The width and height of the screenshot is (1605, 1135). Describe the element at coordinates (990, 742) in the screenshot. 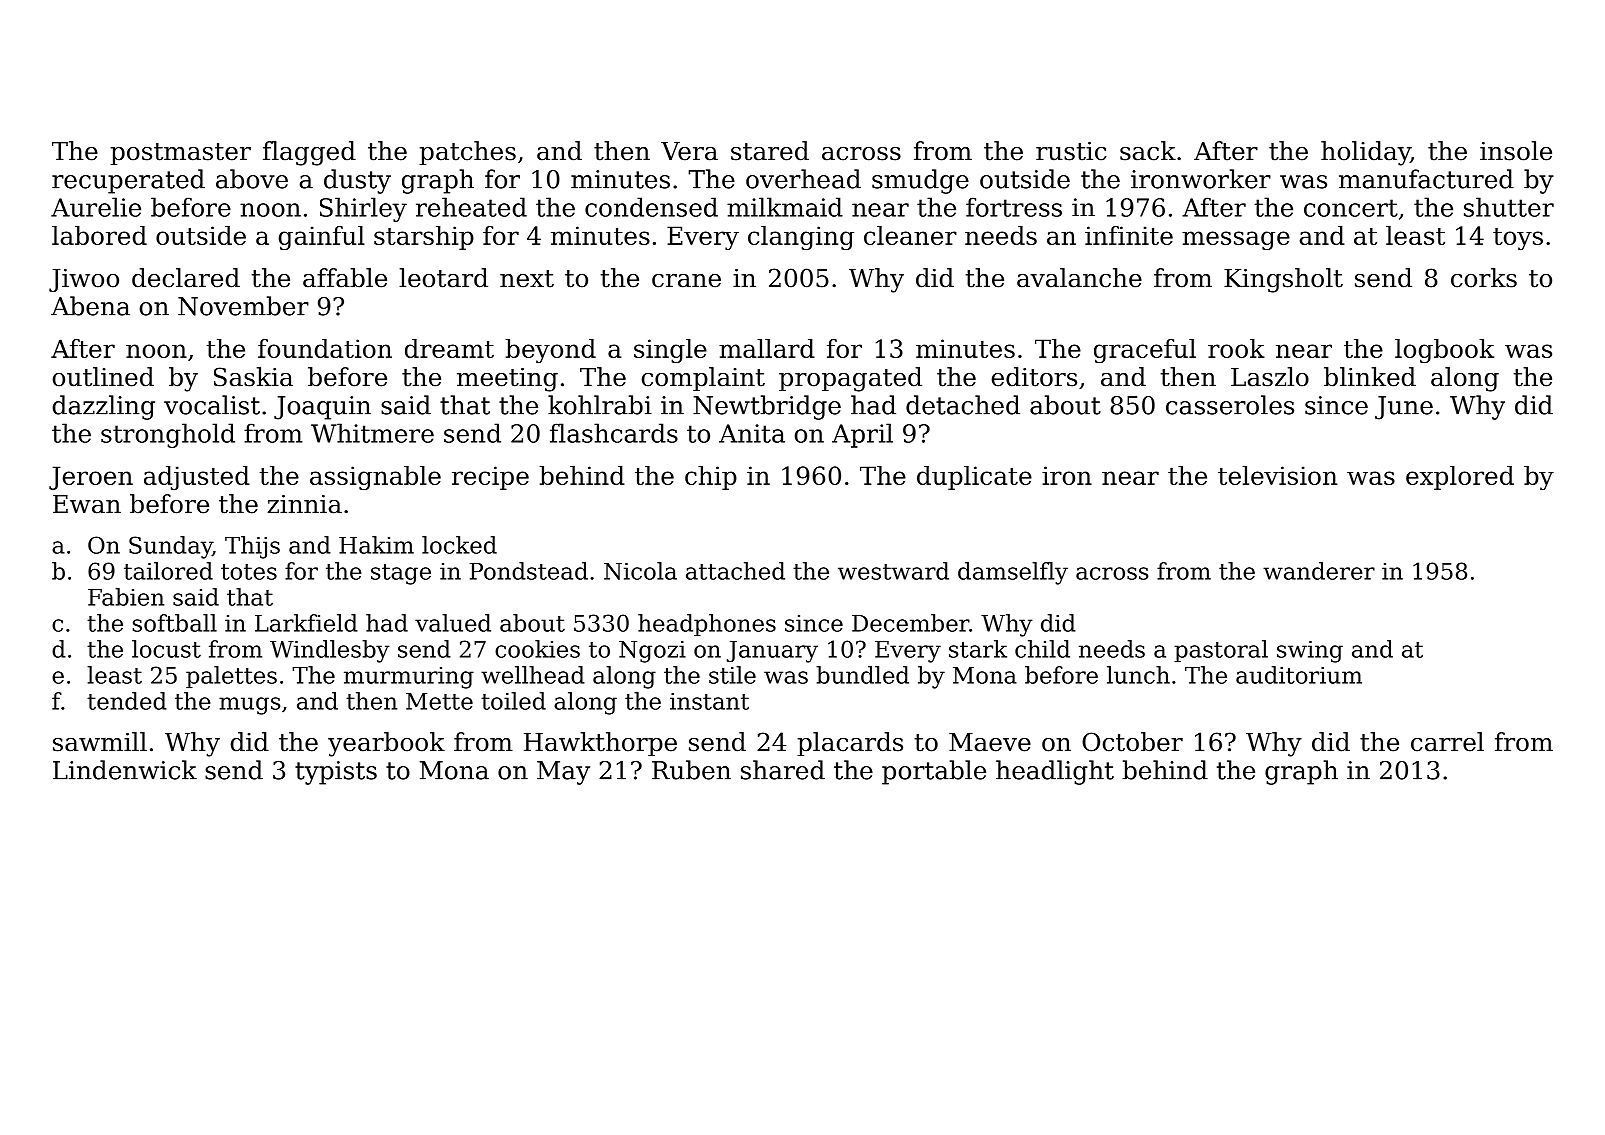

I see `Maeve` at that location.
